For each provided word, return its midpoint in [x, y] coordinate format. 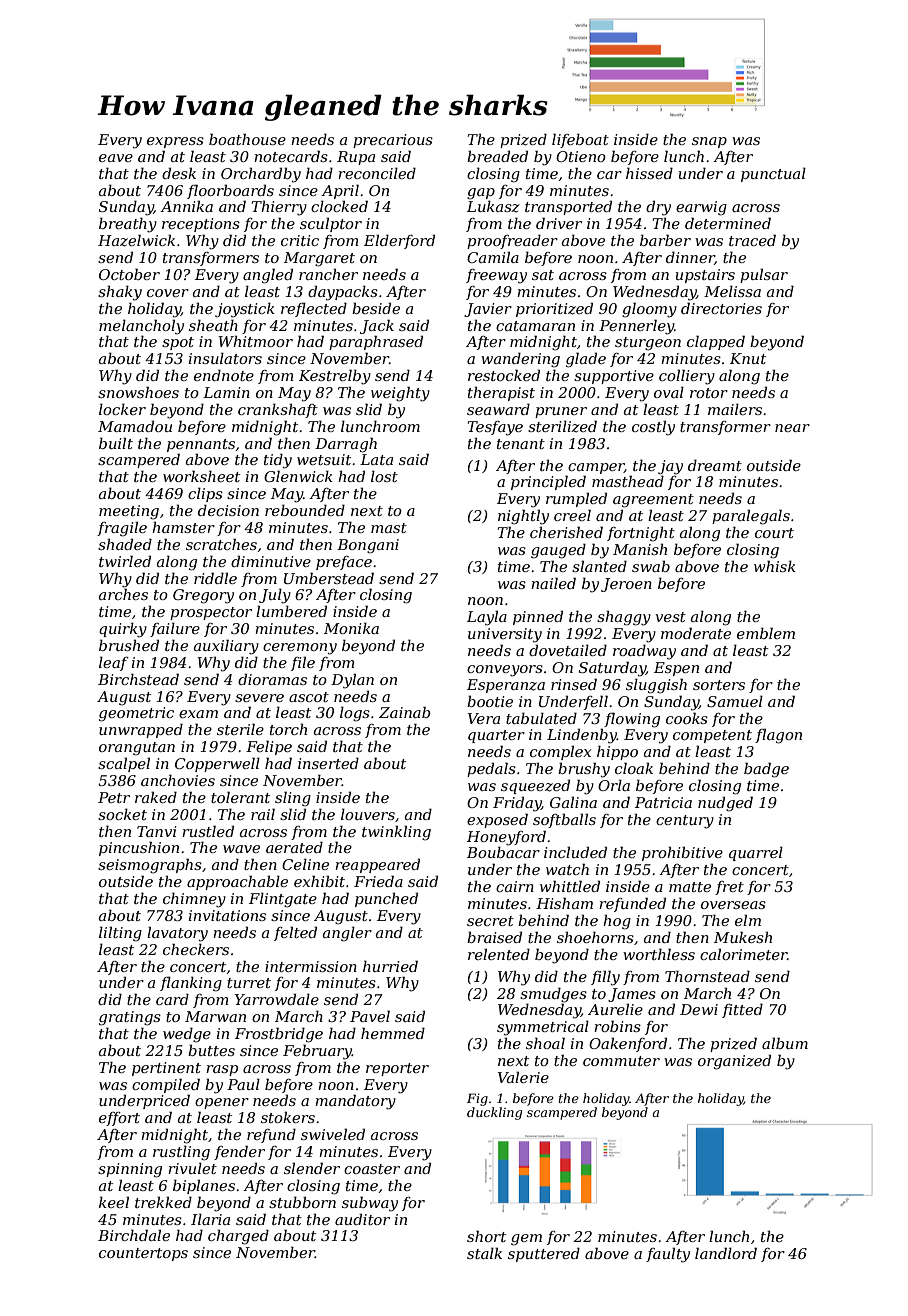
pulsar [764, 275]
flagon [778, 736]
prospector [211, 613]
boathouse [247, 139]
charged [238, 1237]
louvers [368, 814]
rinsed [574, 684]
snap [709, 142]
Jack [377, 326]
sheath [213, 325]
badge [766, 770]
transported [568, 207]
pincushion [139, 848]
